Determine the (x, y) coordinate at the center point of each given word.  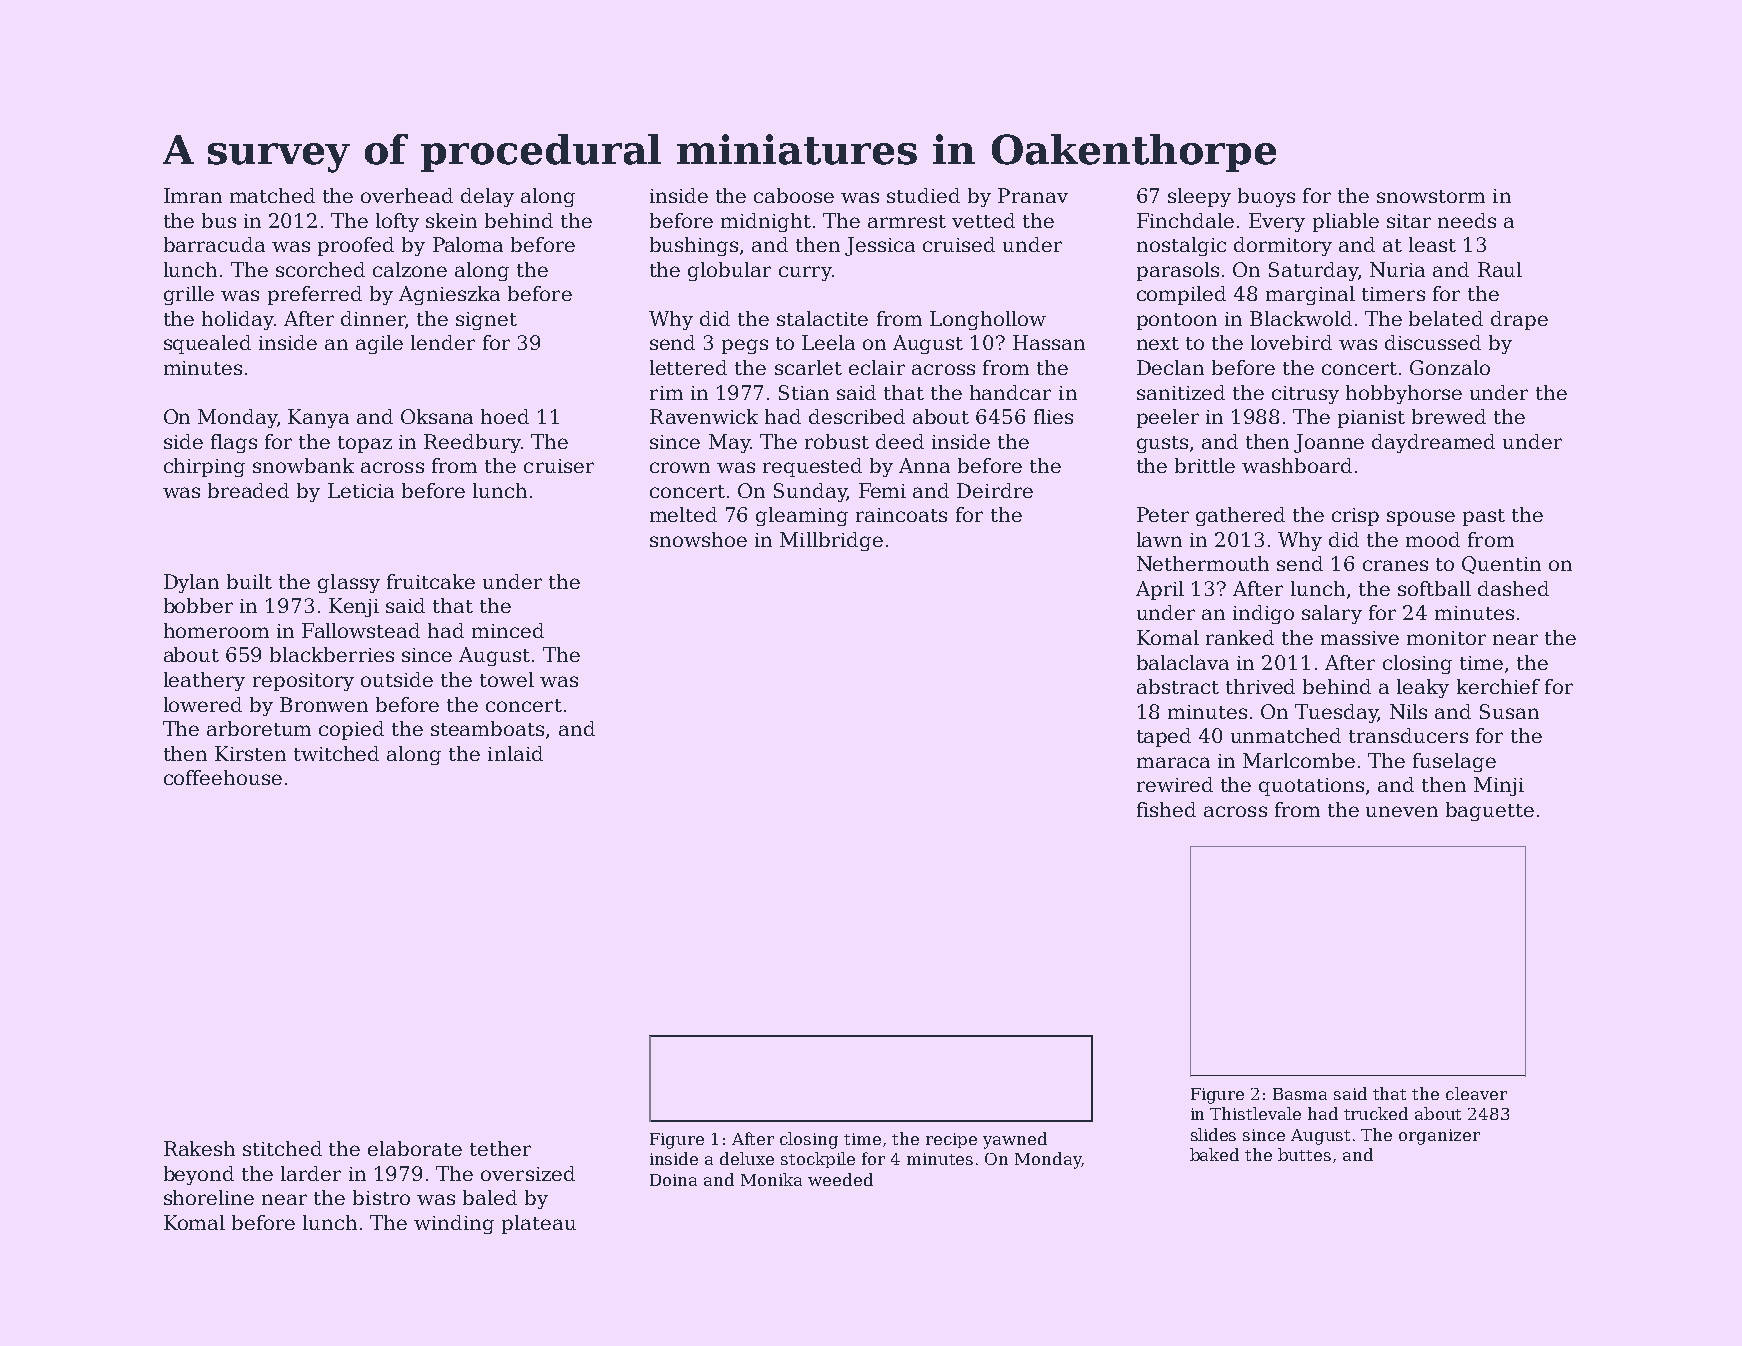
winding (454, 1224)
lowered (203, 704)
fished (1166, 809)
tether (500, 1148)
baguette (1490, 811)
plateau (539, 1224)
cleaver (1476, 1093)
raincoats (901, 515)
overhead (407, 195)
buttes (1304, 1154)
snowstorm (1431, 196)
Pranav (1033, 195)
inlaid (515, 753)
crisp (1355, 517)
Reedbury (472, 443)
